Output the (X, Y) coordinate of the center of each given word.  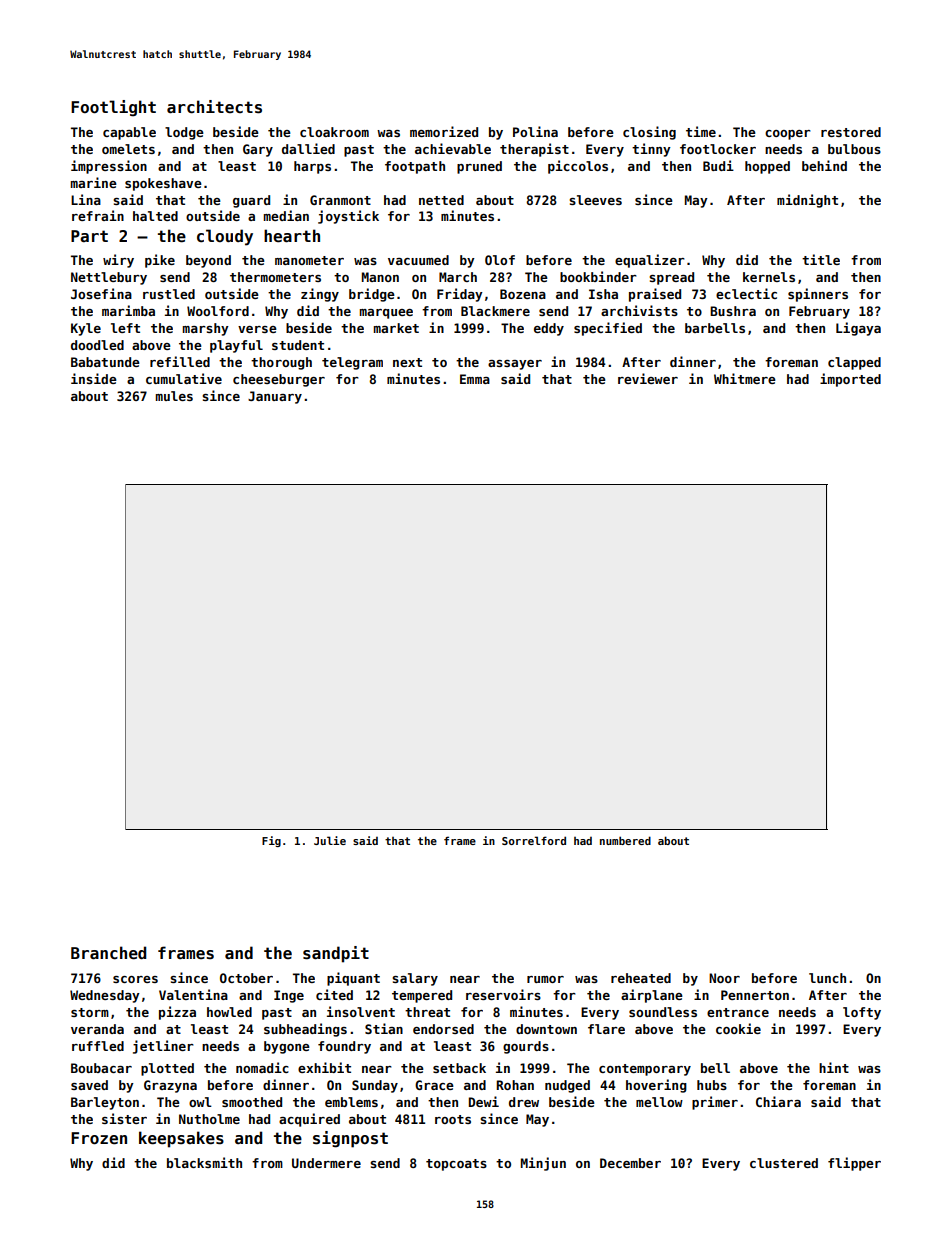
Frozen (99, 1138)
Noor (724, 978)
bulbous (854, 149)
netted (441, 200)
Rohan (515, 1085)
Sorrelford (534, 840)
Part (89, 236)
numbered (625, 840)
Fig (271, 841)
